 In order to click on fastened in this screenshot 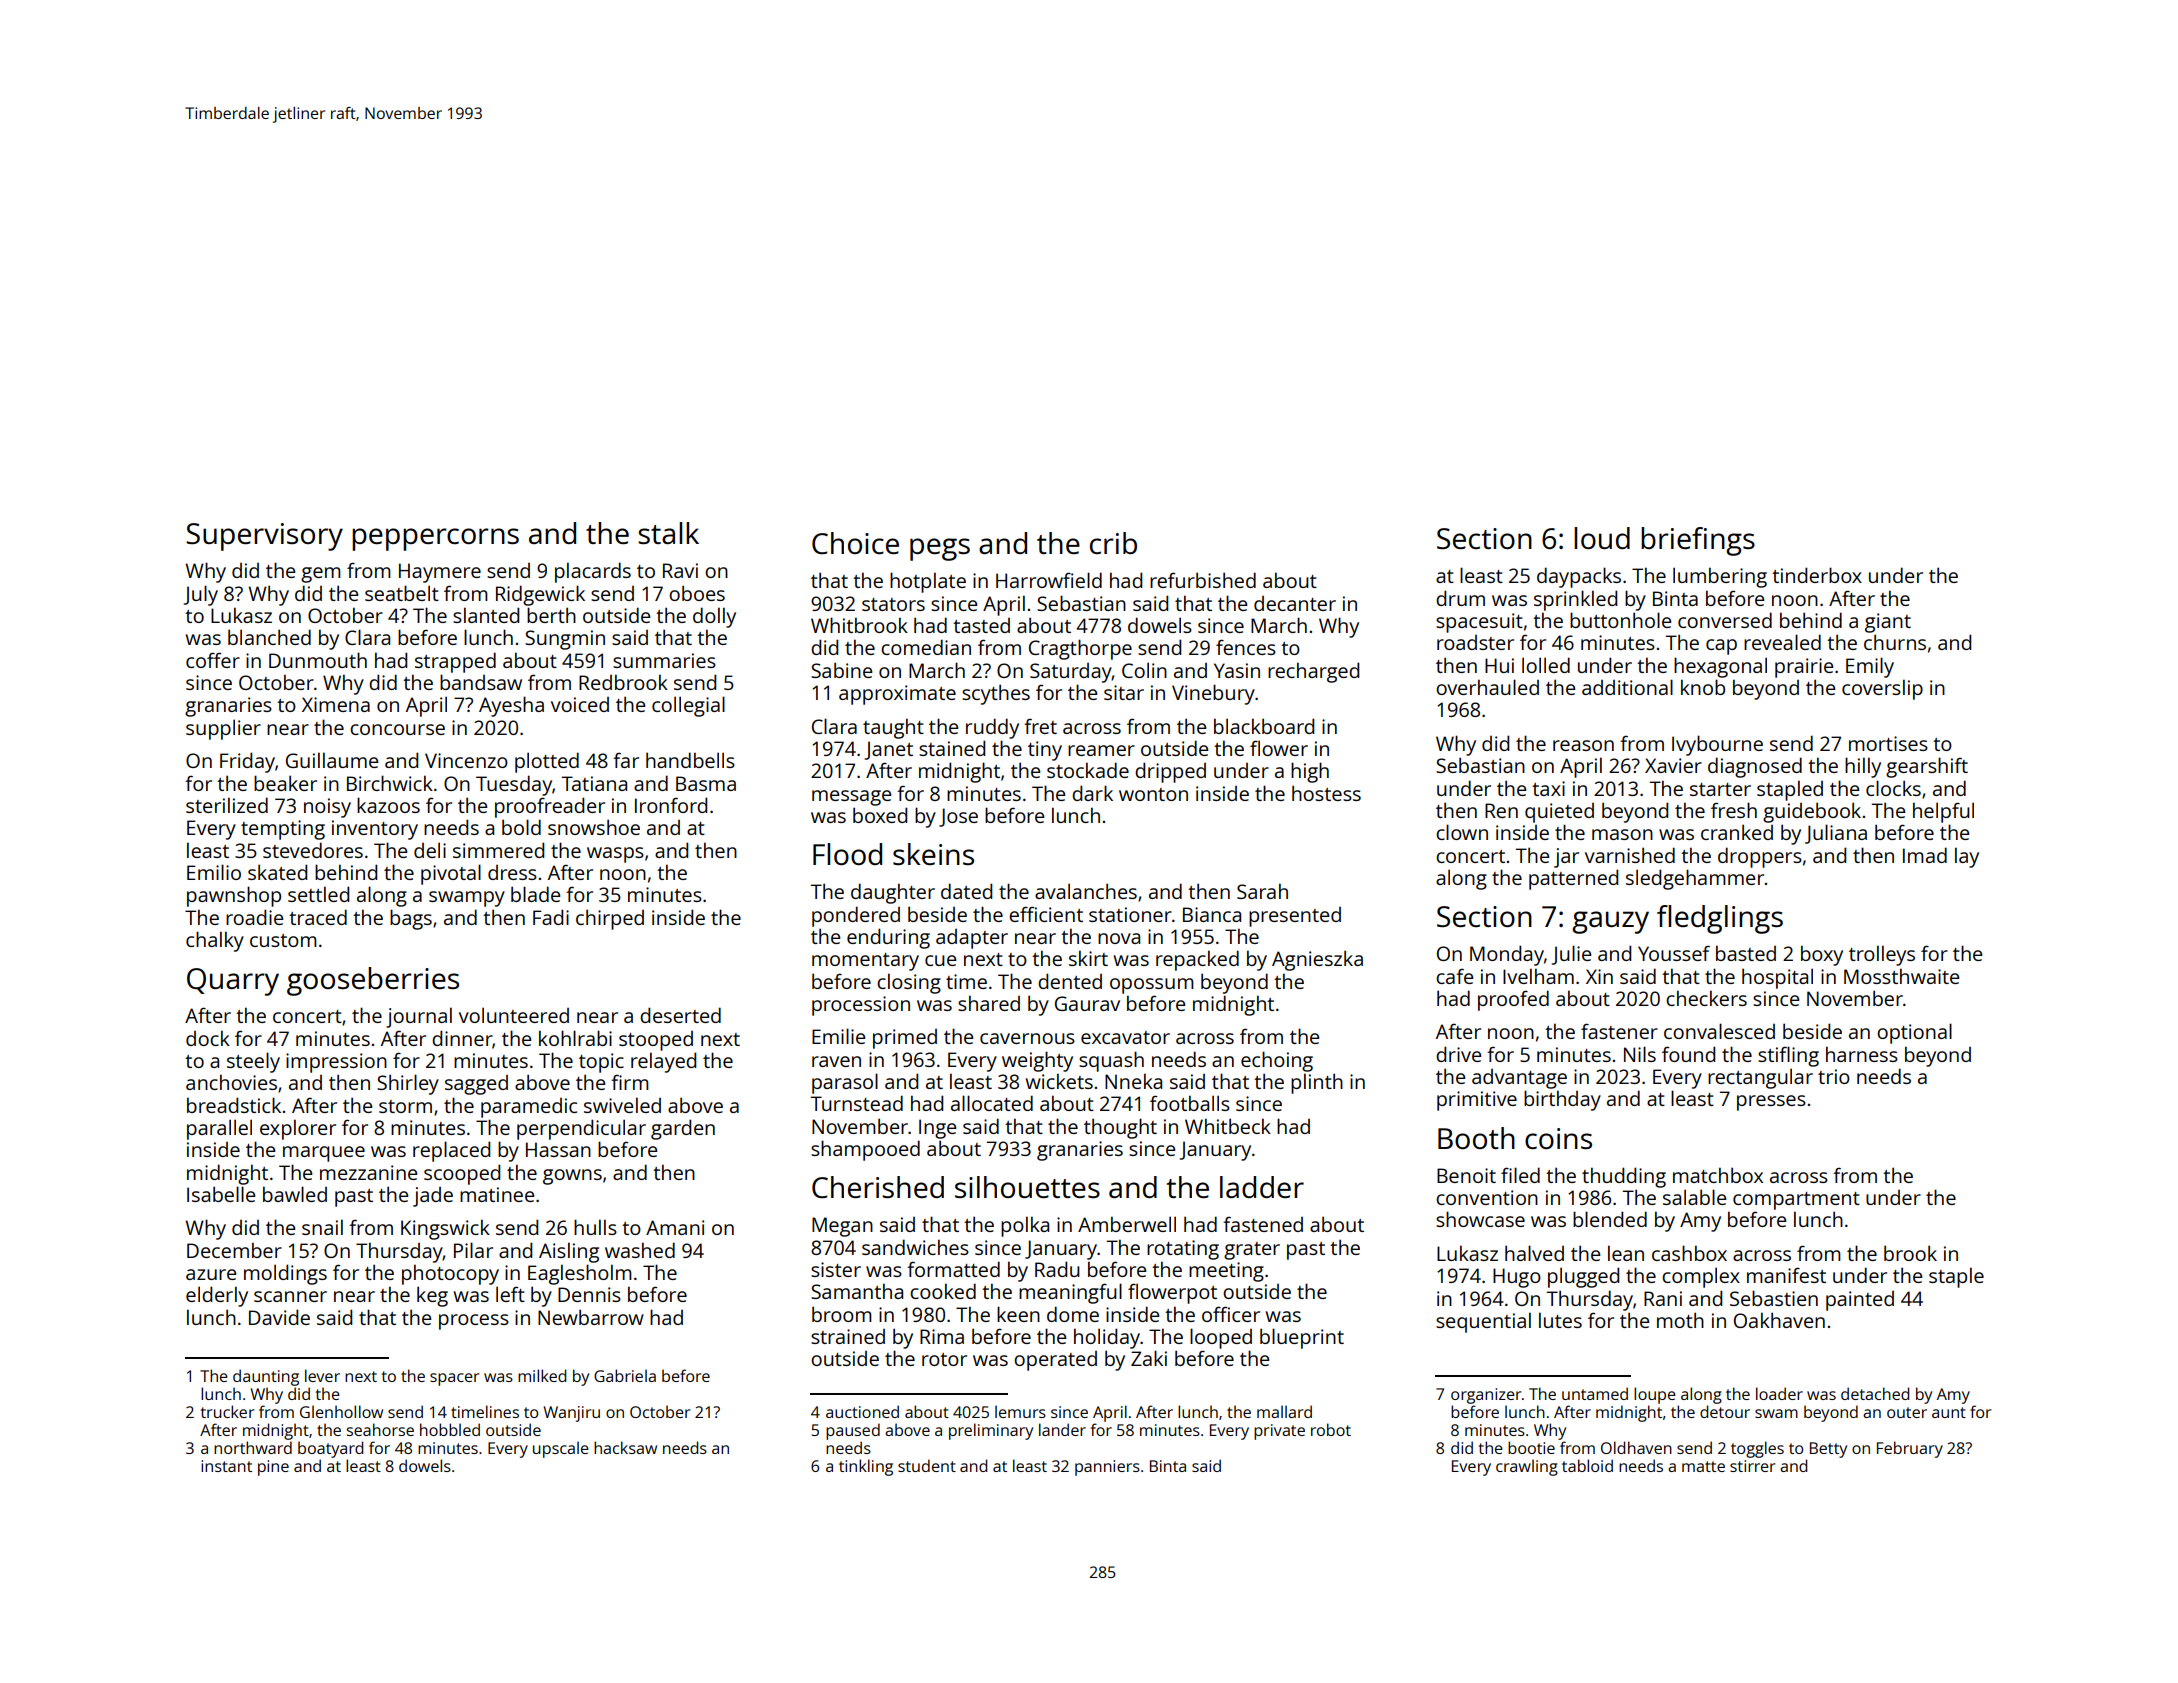, I will do `click(1263, 1224)`.
